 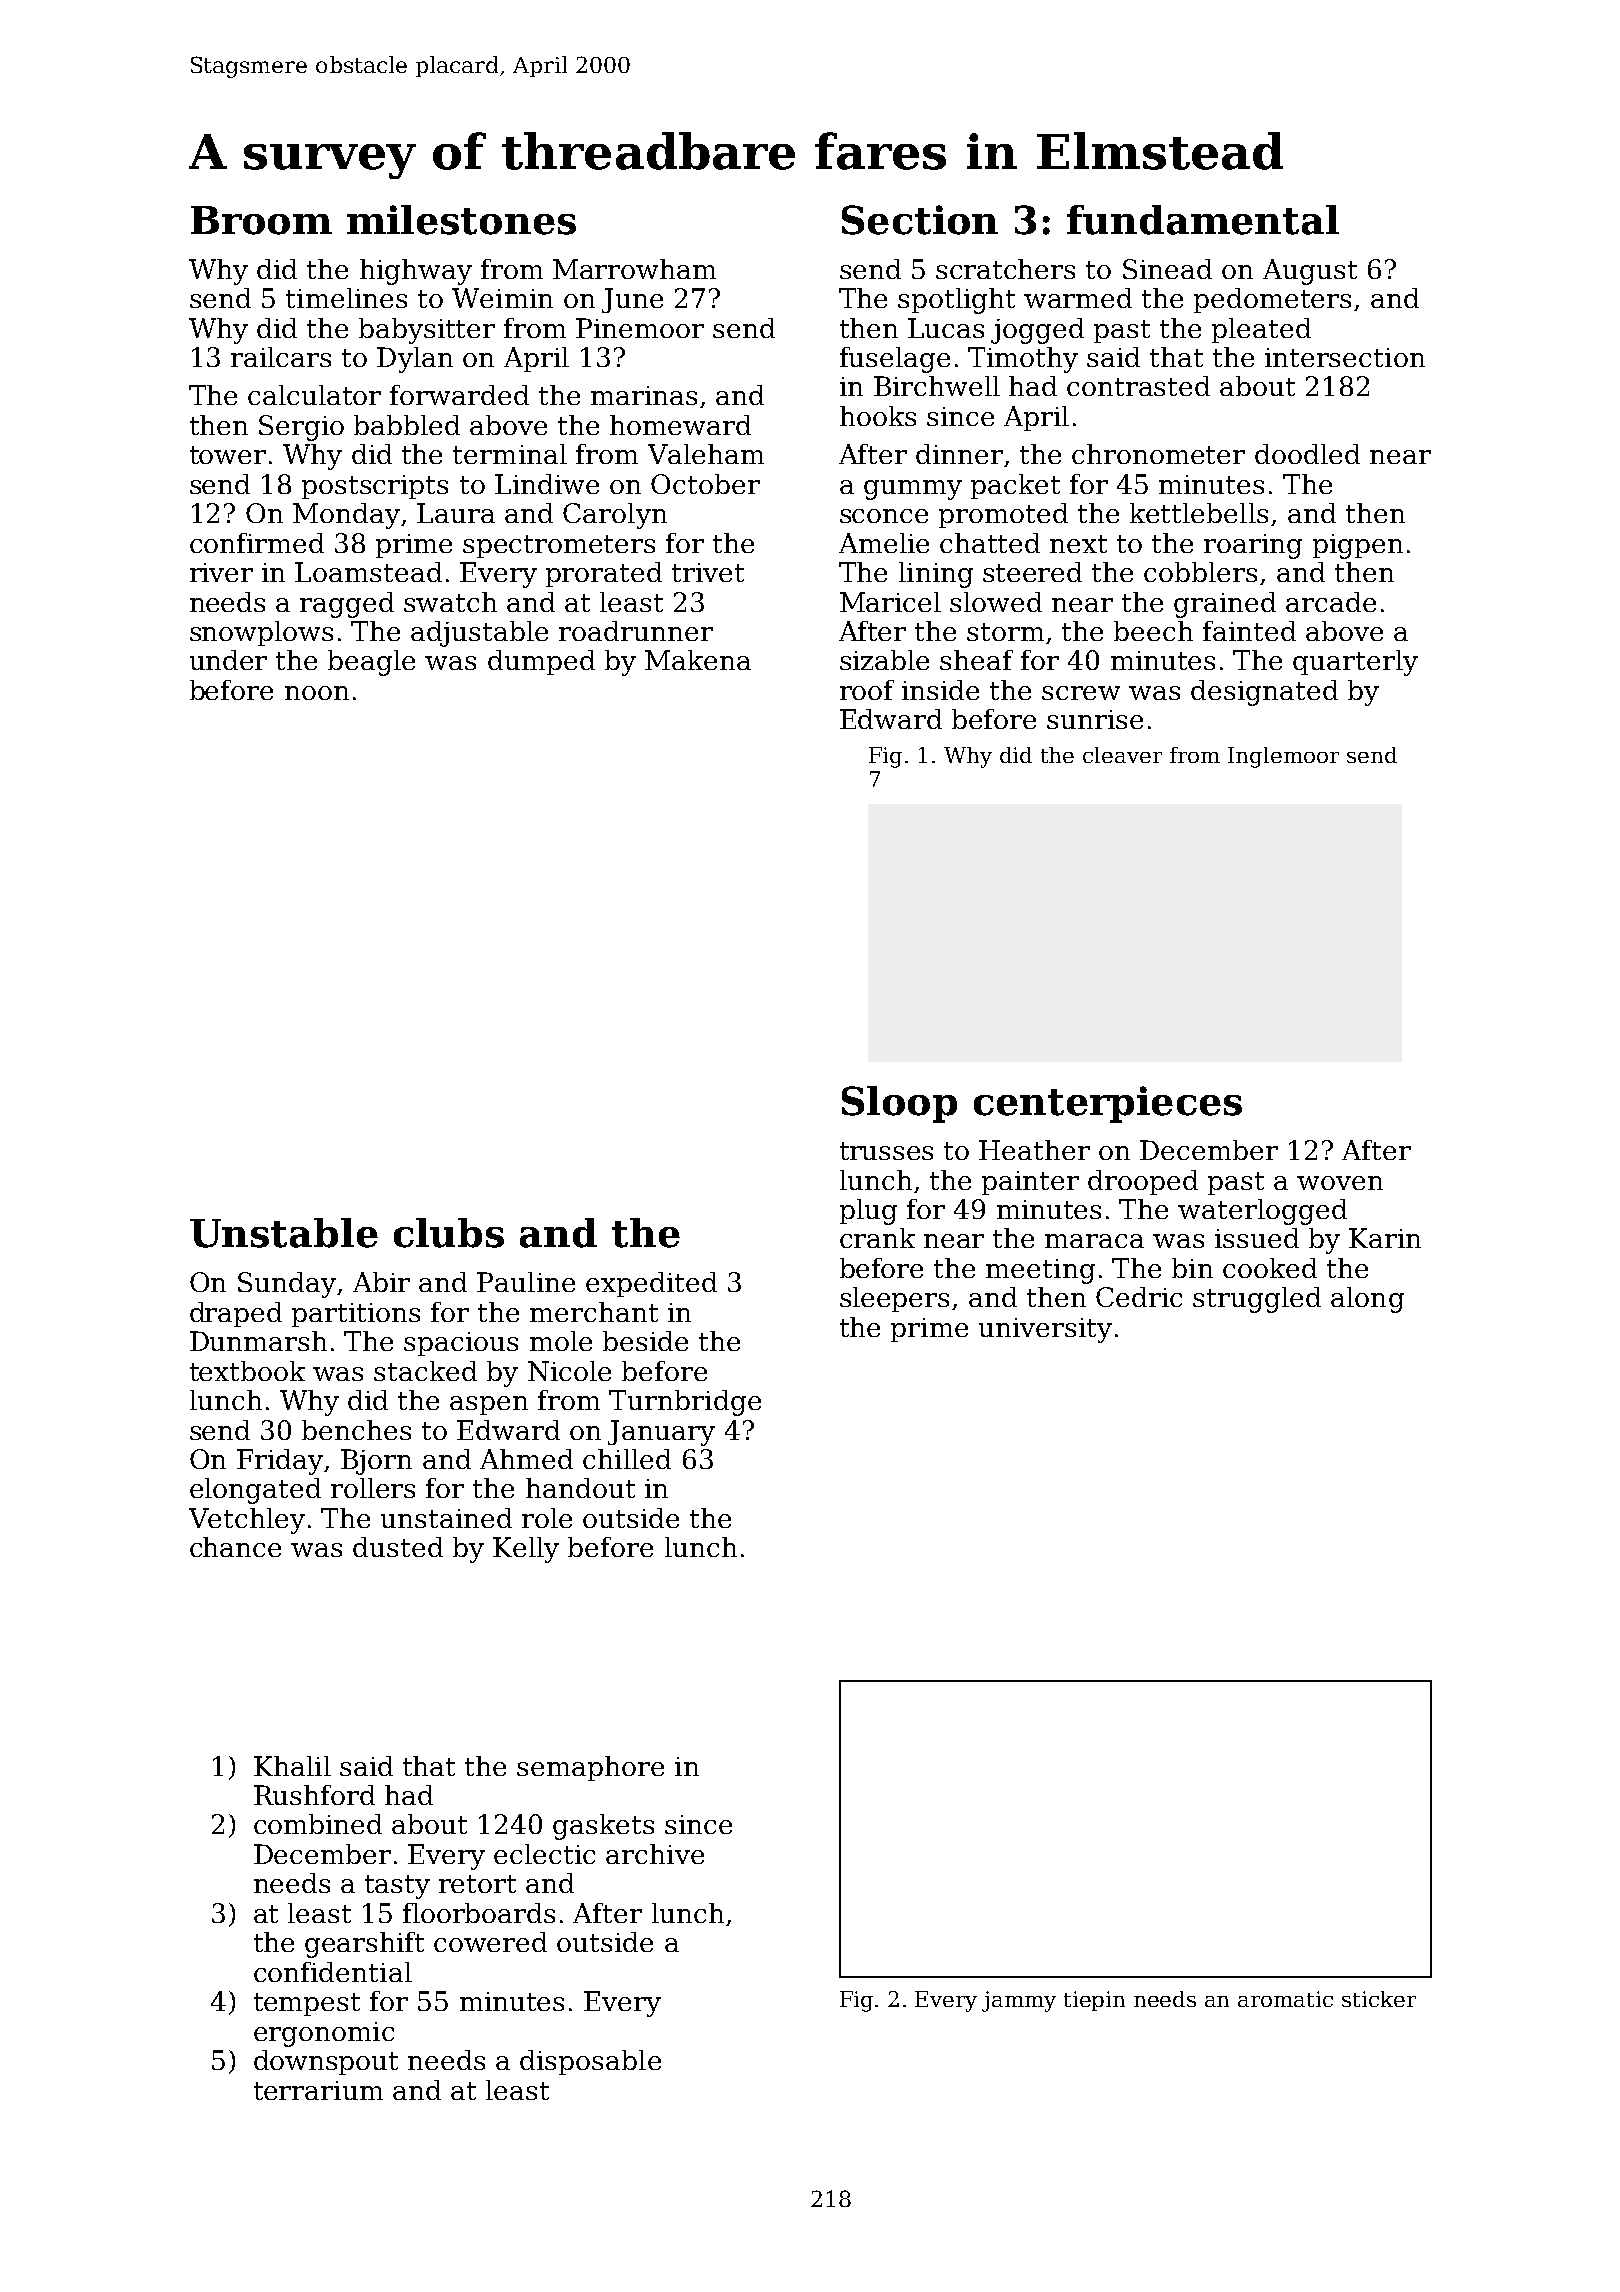 What do you see at coordinates (318, 2090) in the document?
I see `terrarium` at bounding box center [318, 2090].
